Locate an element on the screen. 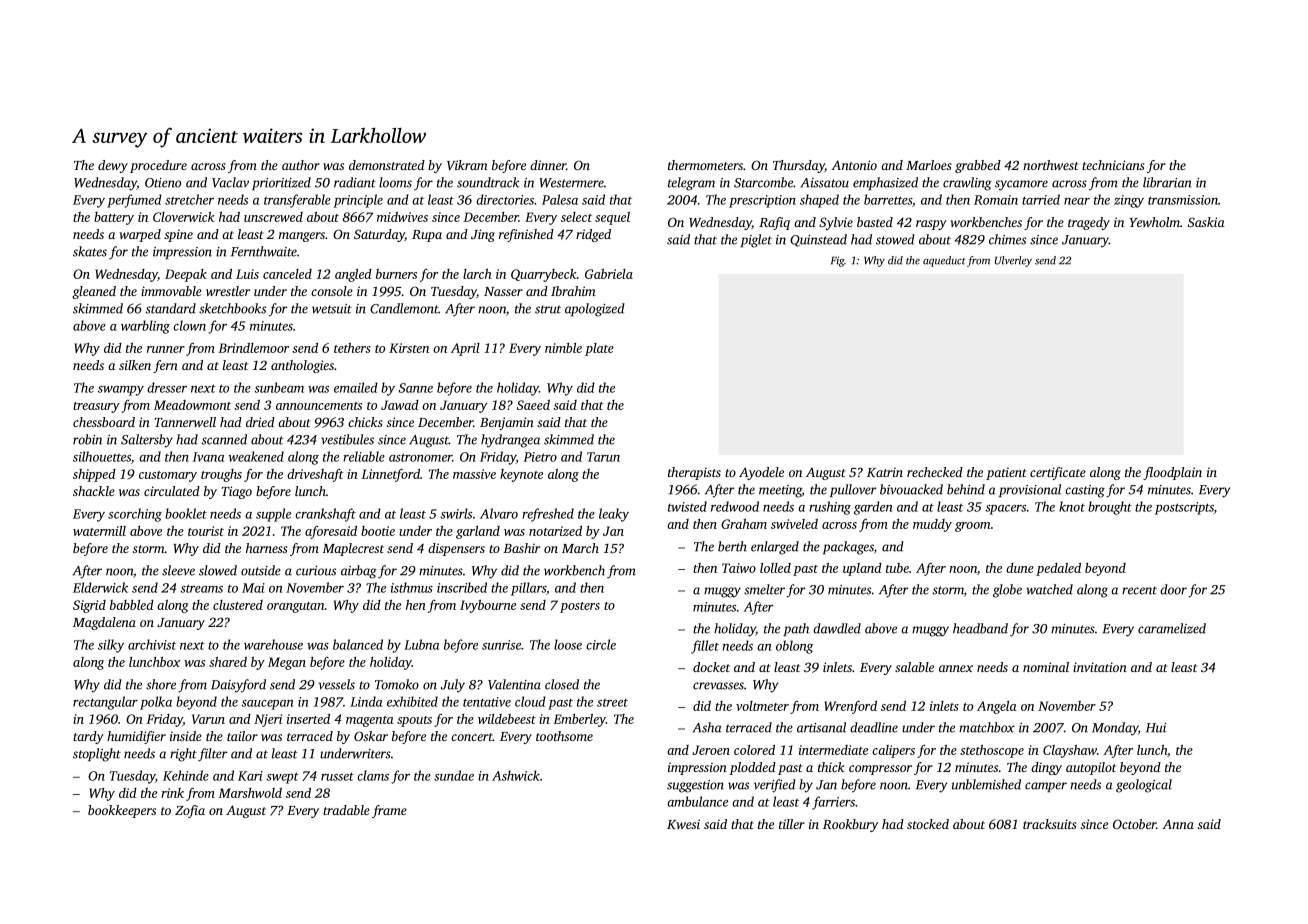 This screenshot has width=1308, height=924. chimes is located at coordinates (1007, 239).
